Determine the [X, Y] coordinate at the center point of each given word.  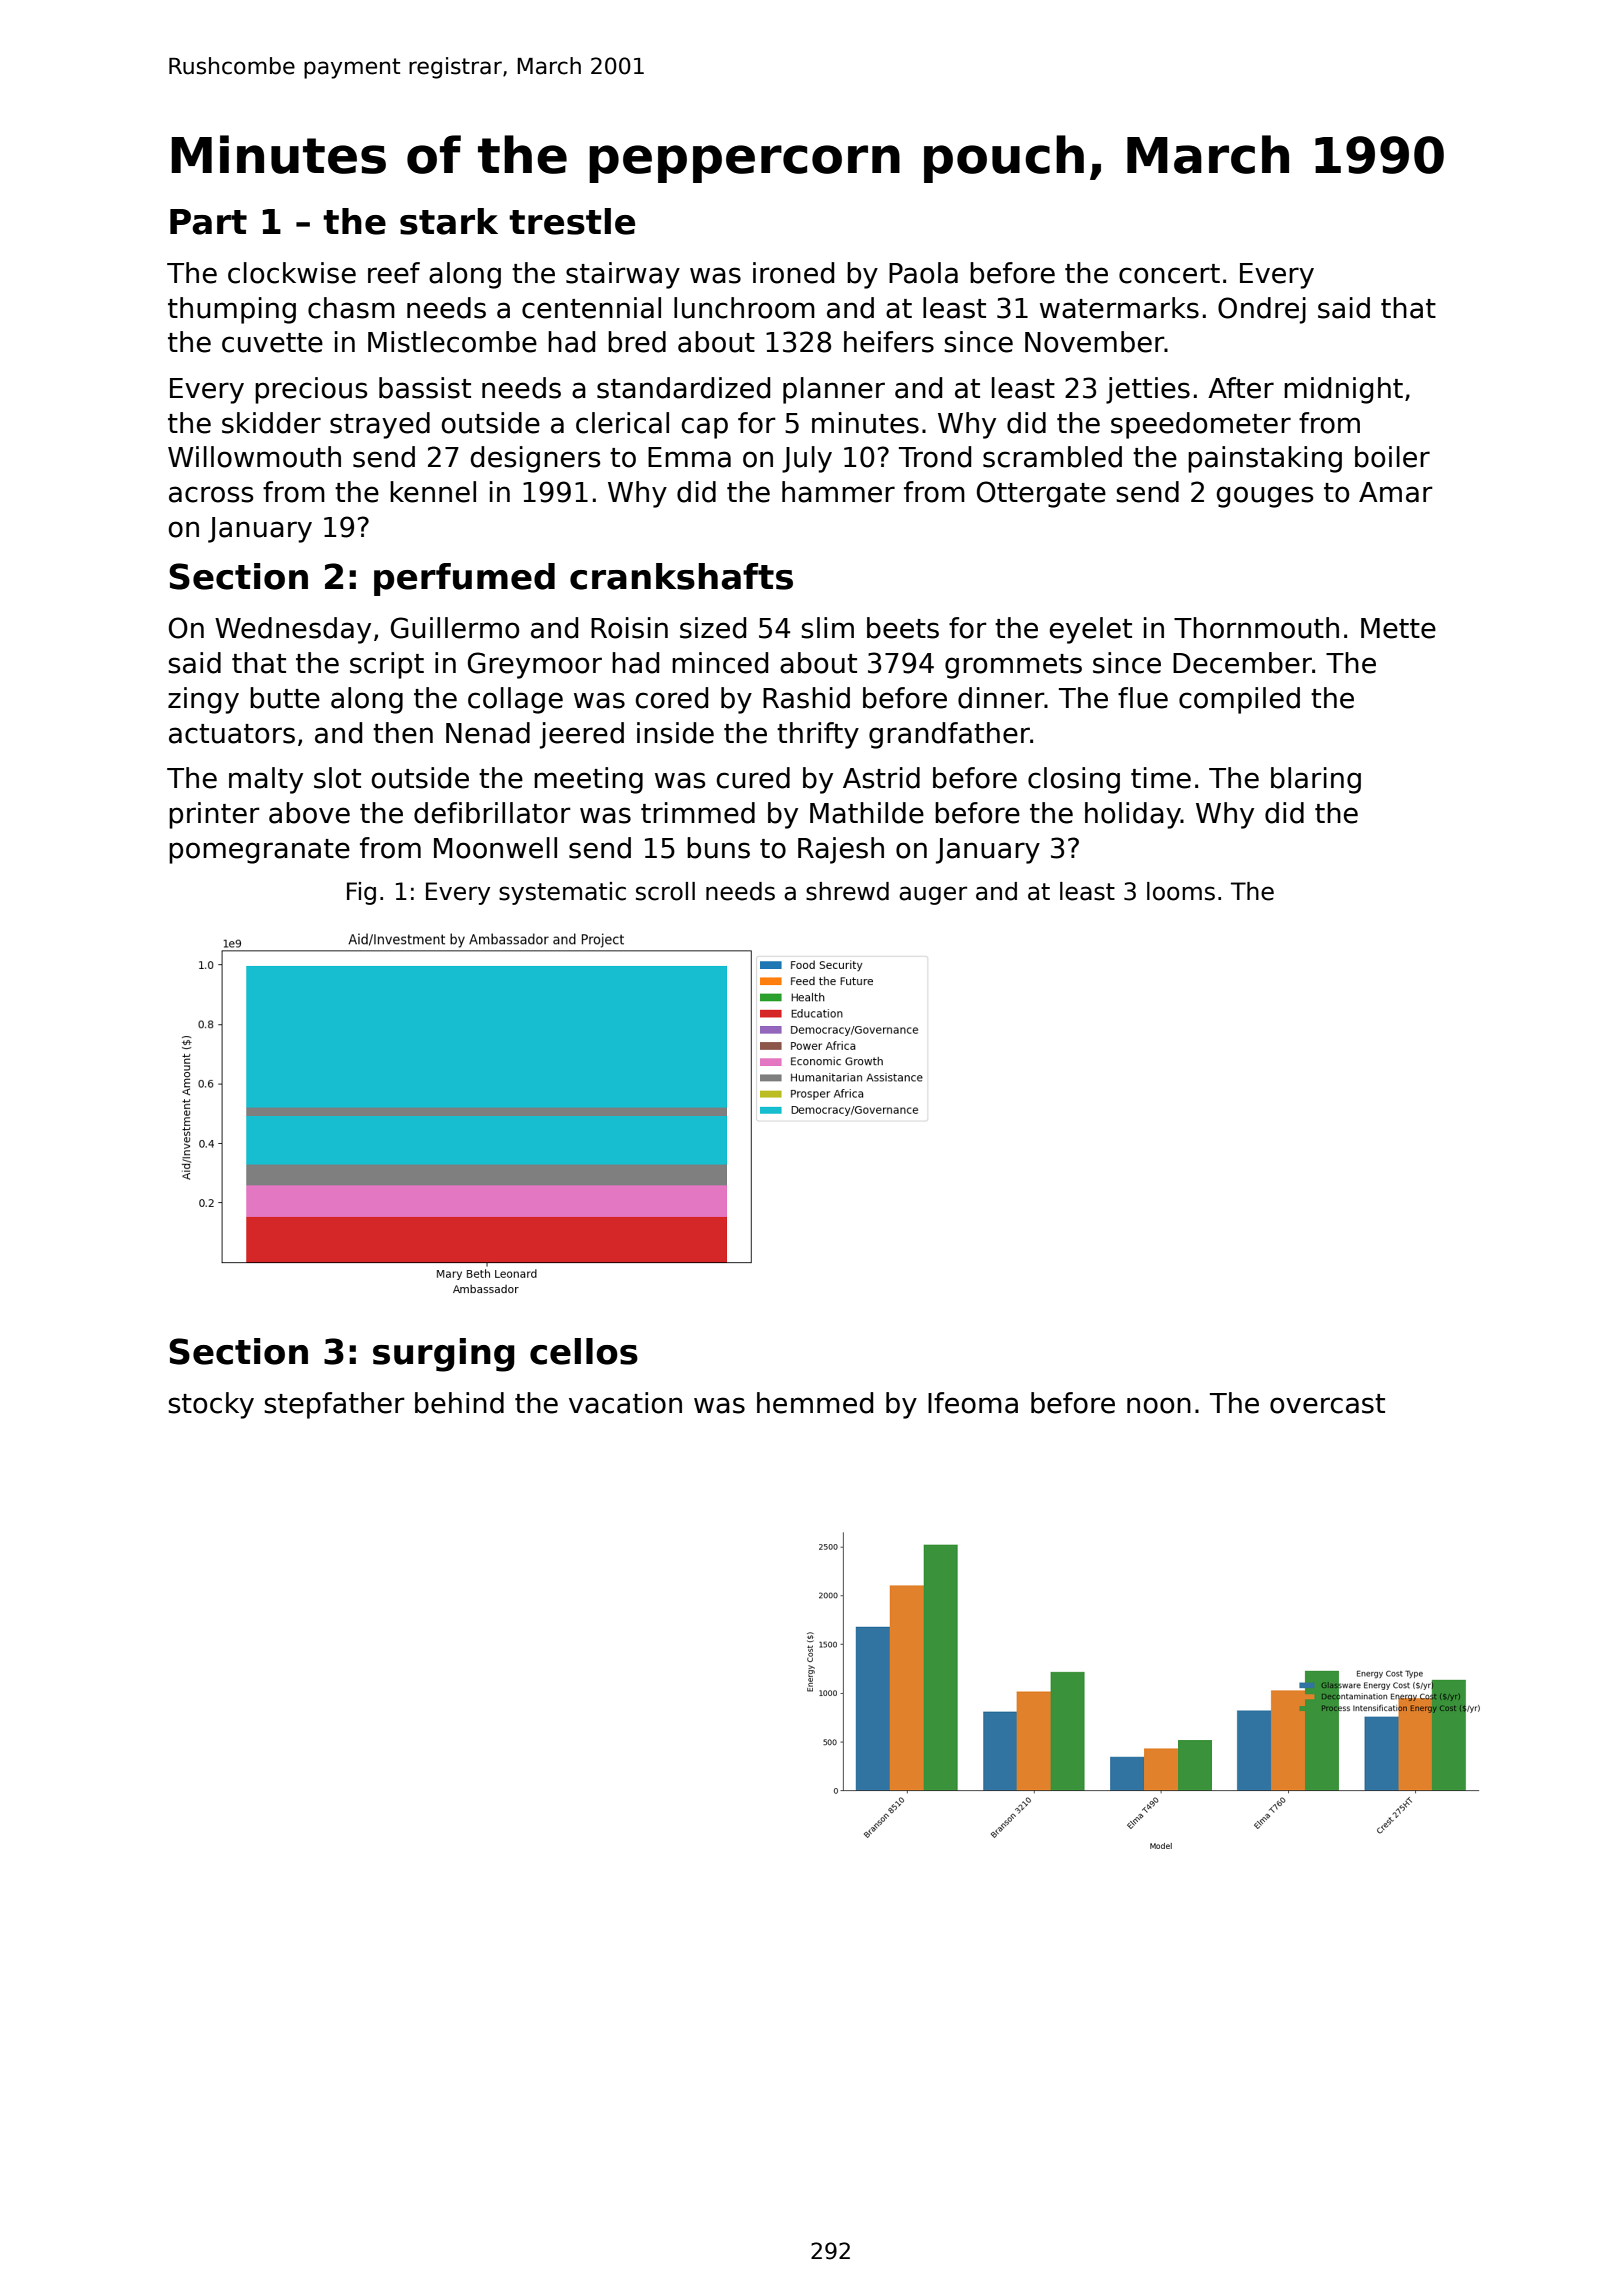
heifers [889, 342]
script [387, 665]
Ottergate [1041, 494]
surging [444, 1355]
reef [394, 273]
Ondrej [1262, 310]
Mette [1398, 628]
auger [933, 895]
